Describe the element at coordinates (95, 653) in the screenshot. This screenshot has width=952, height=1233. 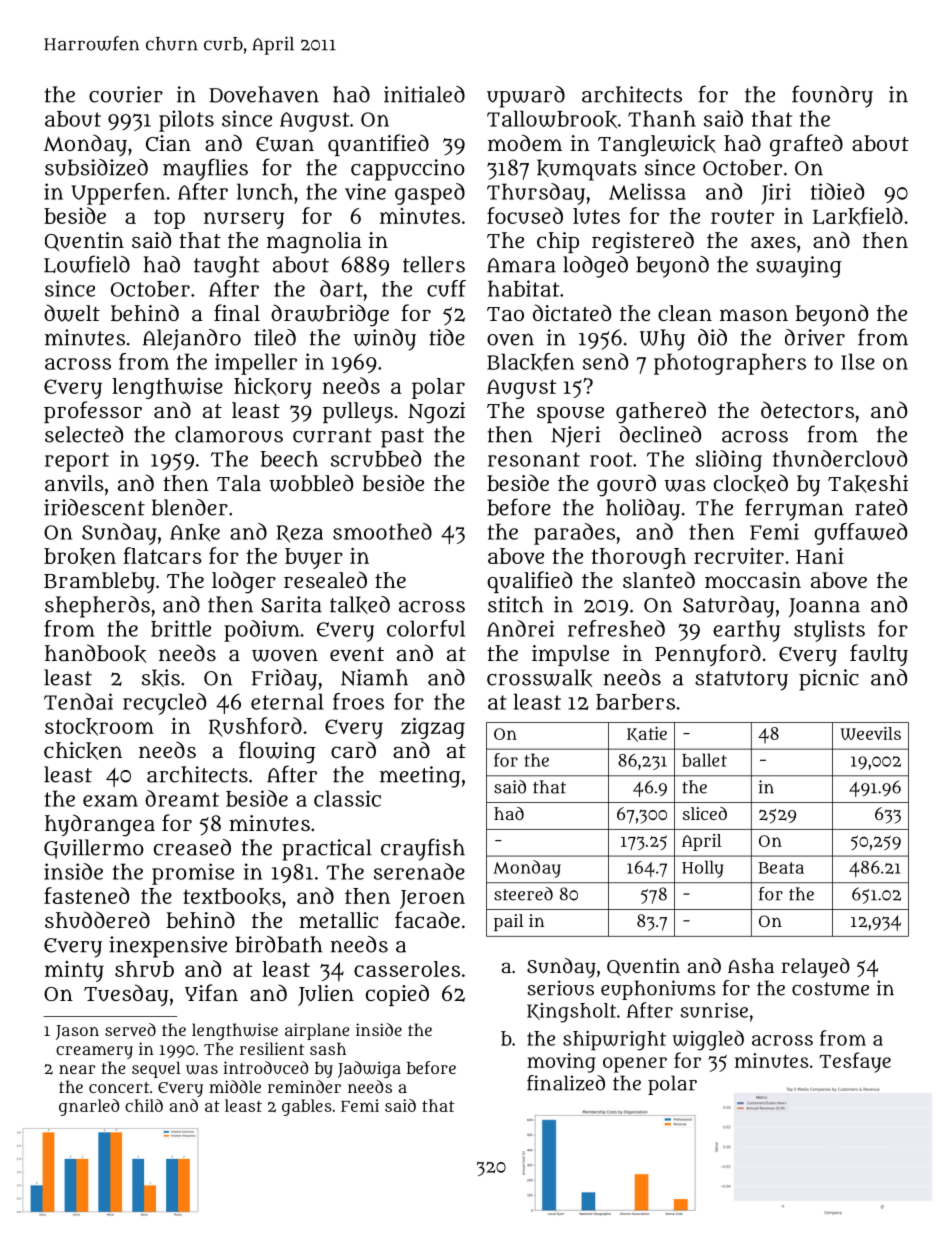
I see `handbook` at that location.
